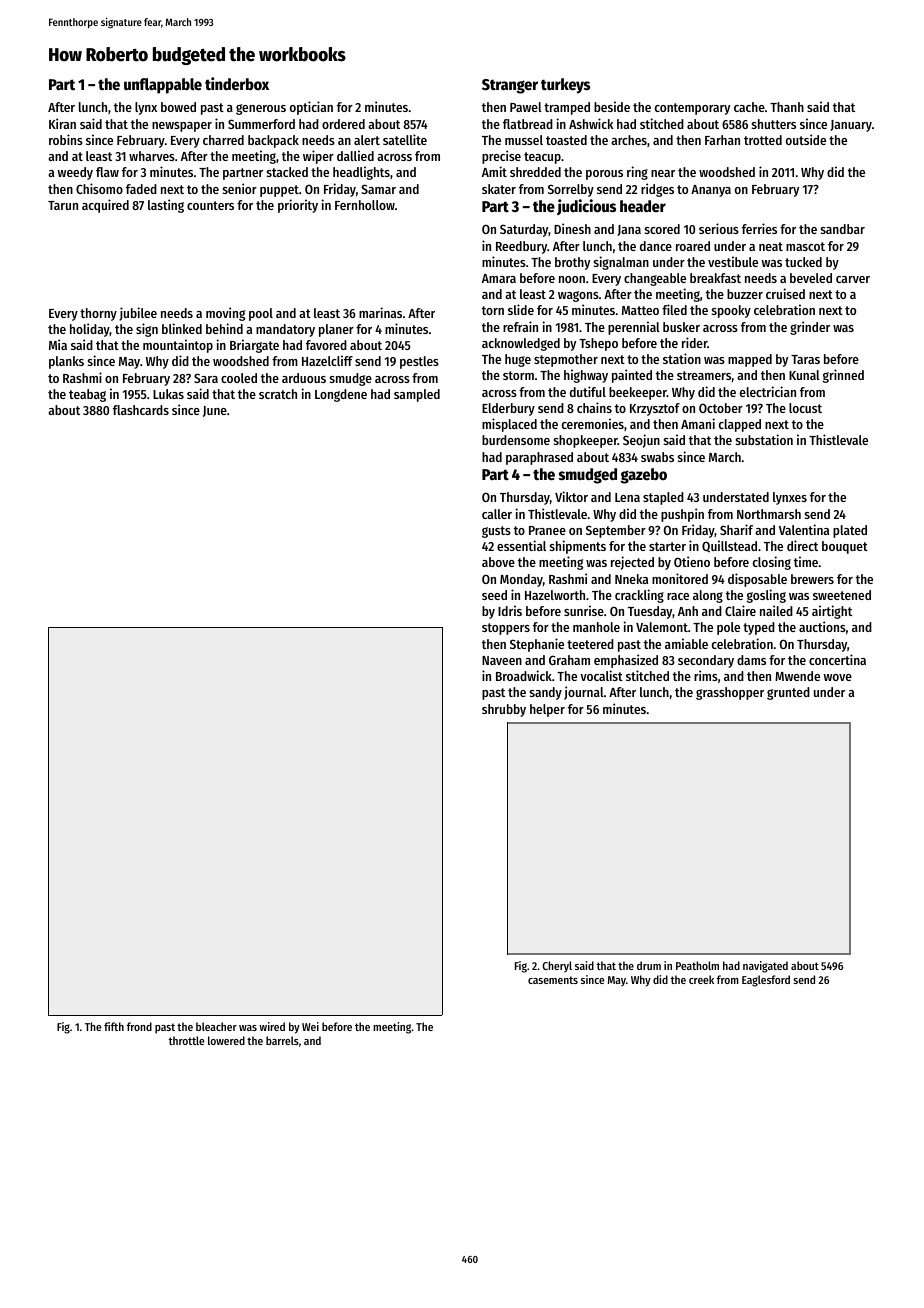  Describe the element at coordinates (506, 629) in the image. I see `stoppers` at that location.
